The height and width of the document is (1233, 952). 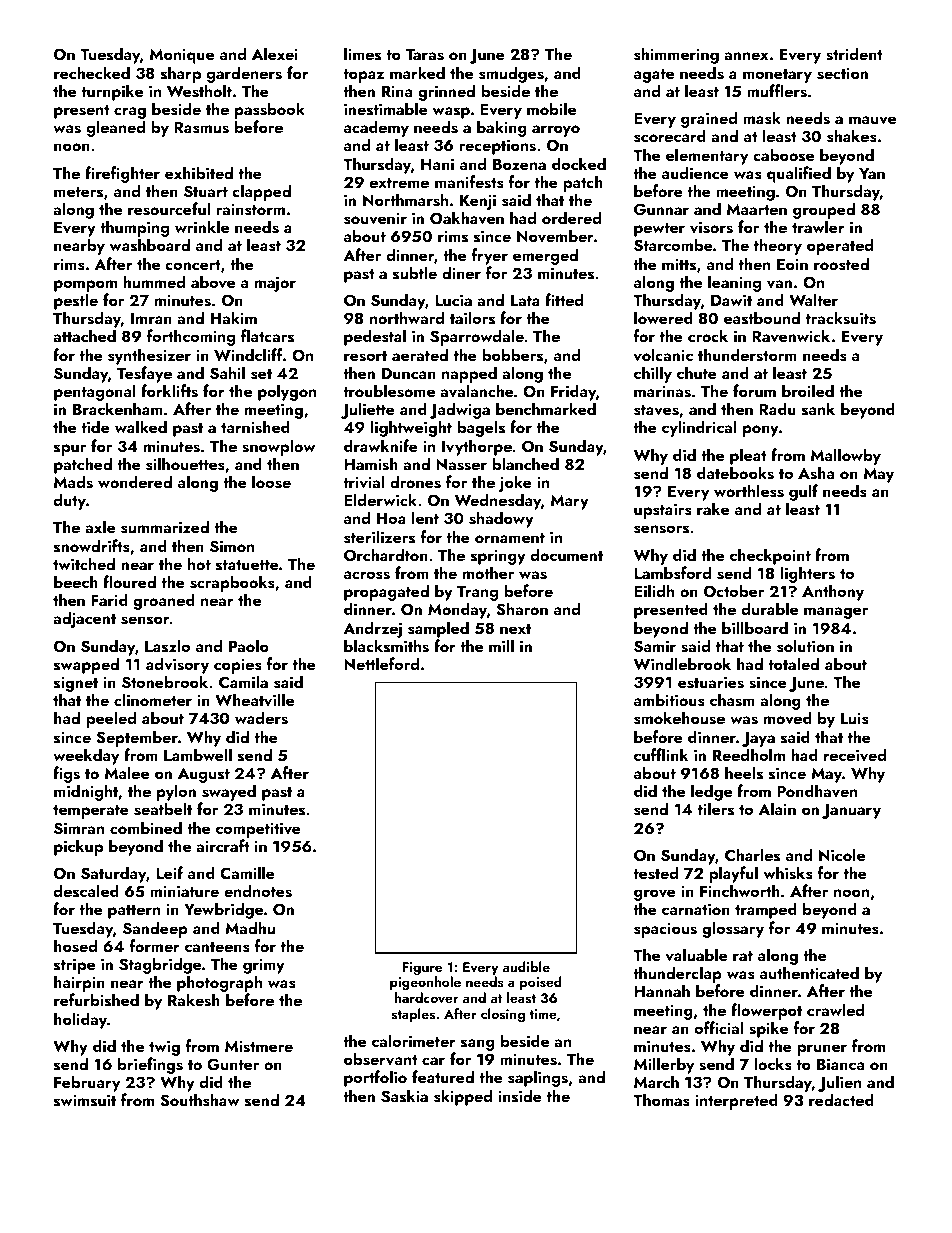 What do you see at coordinates (92, 72) in the document?
I see `rechecked` at bounding box center [92, 72].
